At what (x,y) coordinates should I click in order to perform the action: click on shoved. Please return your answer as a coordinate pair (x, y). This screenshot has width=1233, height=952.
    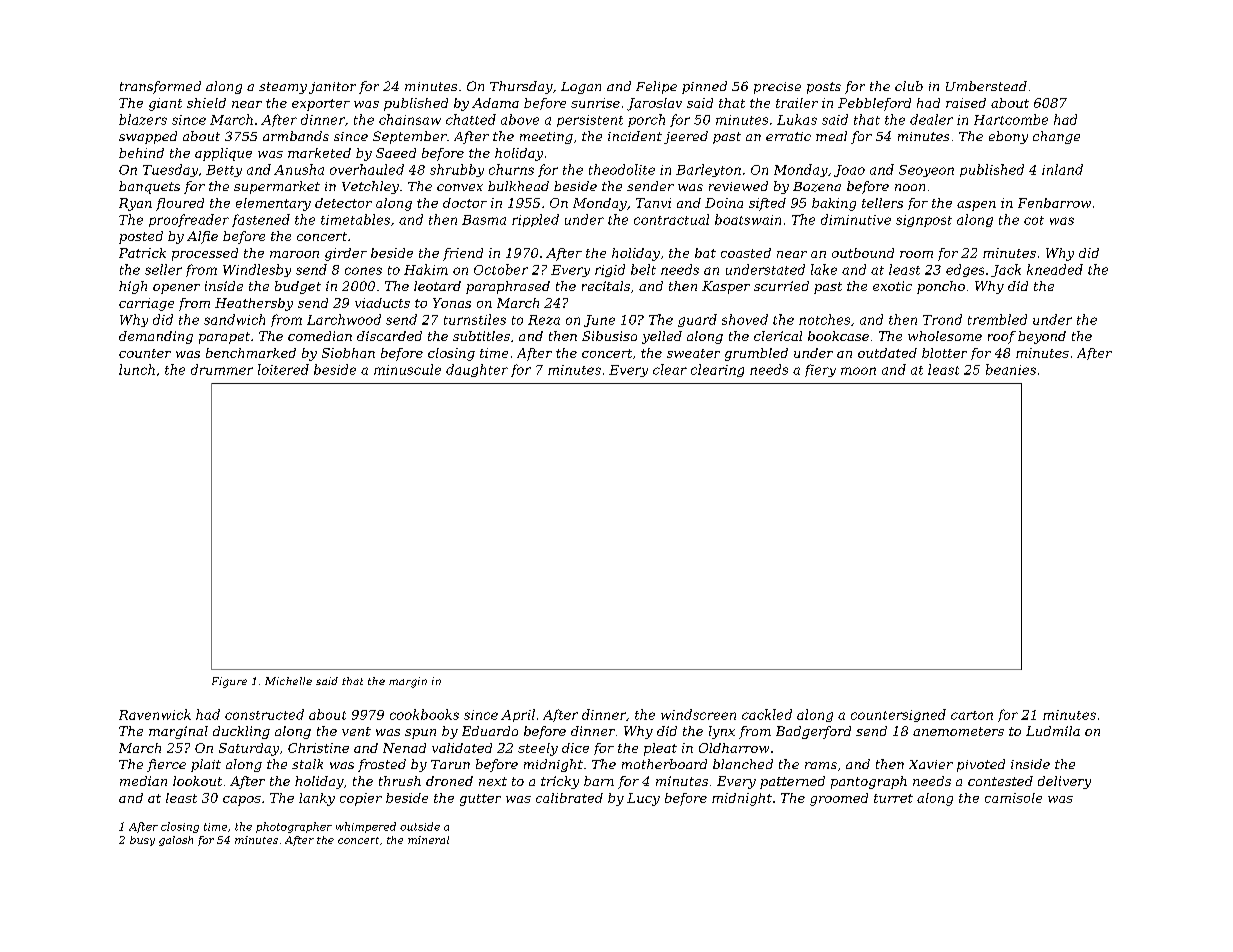
    Looking at the image, I should click on (745, 319).
